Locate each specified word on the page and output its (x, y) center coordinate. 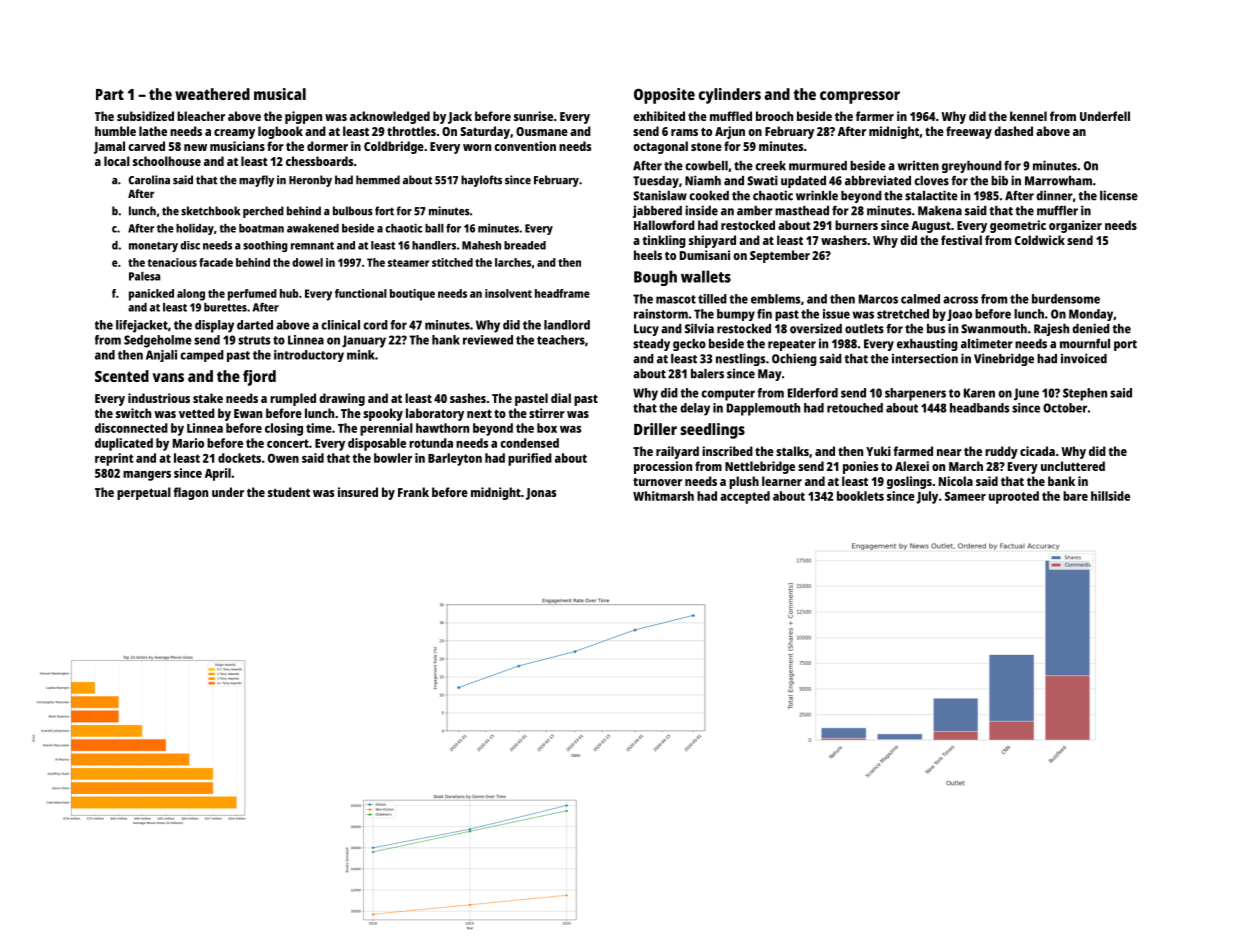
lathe (153, 131)
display (214, 326)
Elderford (813, 393)
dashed (1013, 131)
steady (651, 345)
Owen (283, 458)
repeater (792, 345)
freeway (969, 132)
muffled (731, 116)
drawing (342, 399)
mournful (1085, 344)
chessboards (319, 161)
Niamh (703, 180)
